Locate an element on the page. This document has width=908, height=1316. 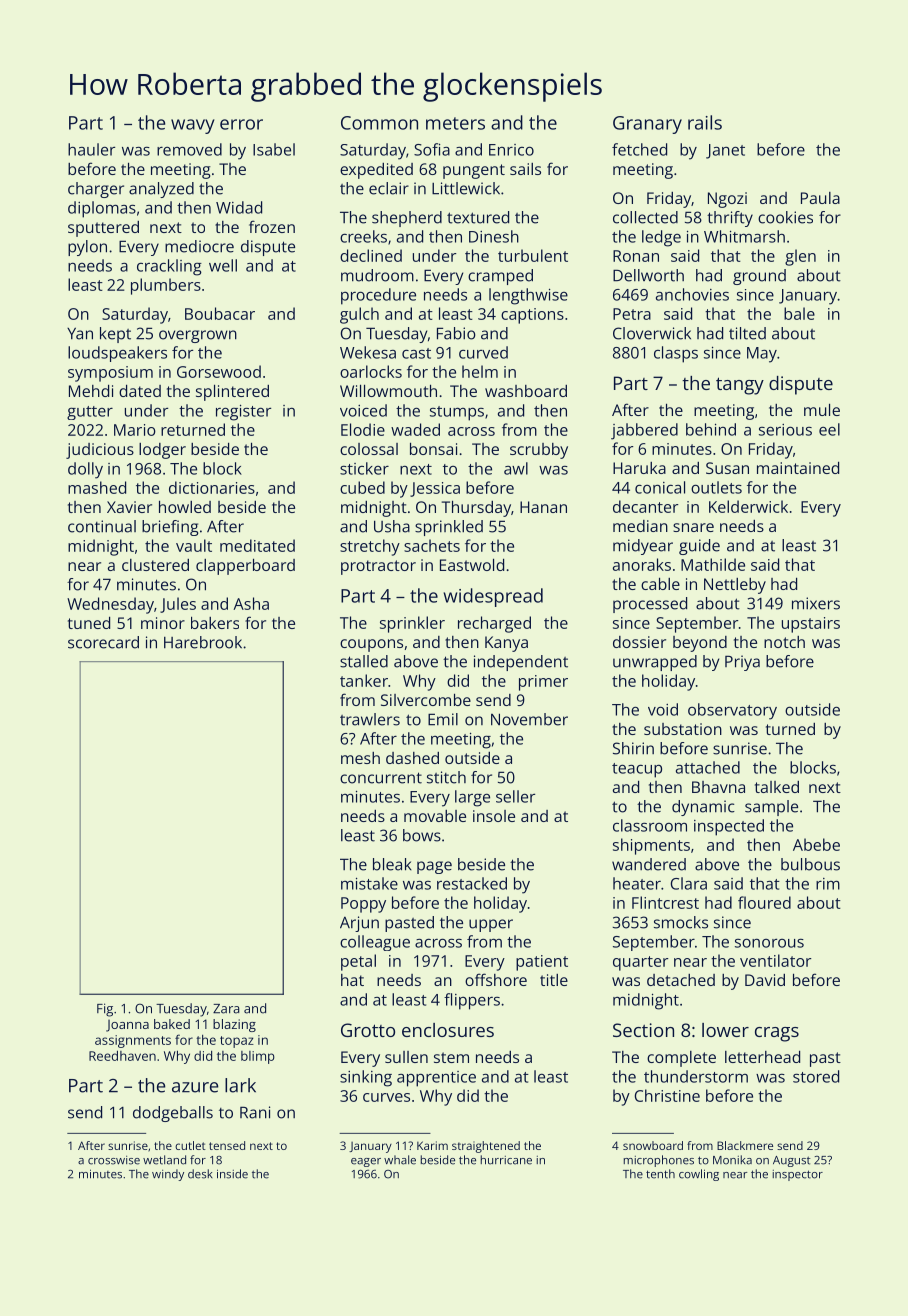
stitch is located at coordinates (446, 777).
